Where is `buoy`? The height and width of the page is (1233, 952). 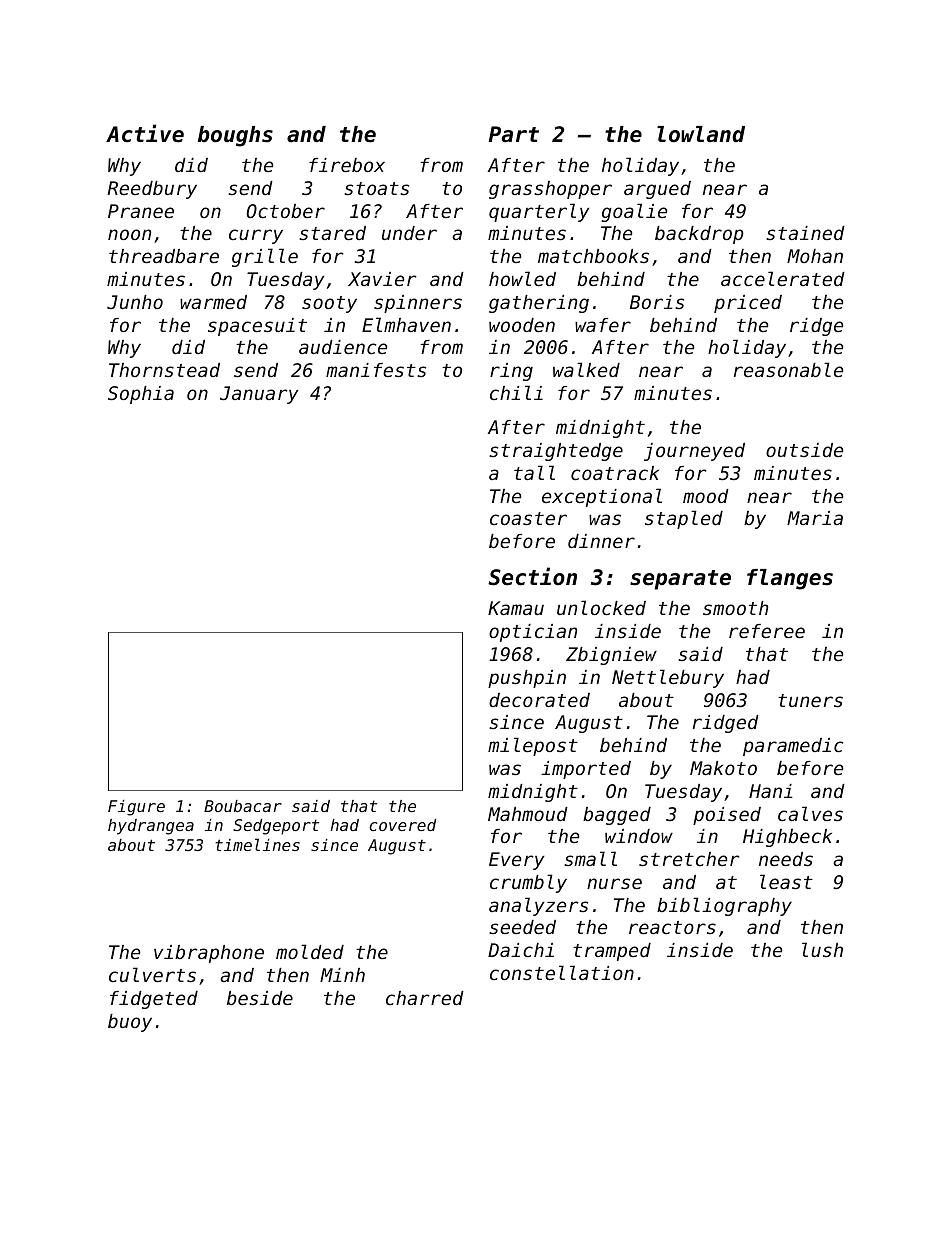
buoy is located at coordinates (130, 1023).
